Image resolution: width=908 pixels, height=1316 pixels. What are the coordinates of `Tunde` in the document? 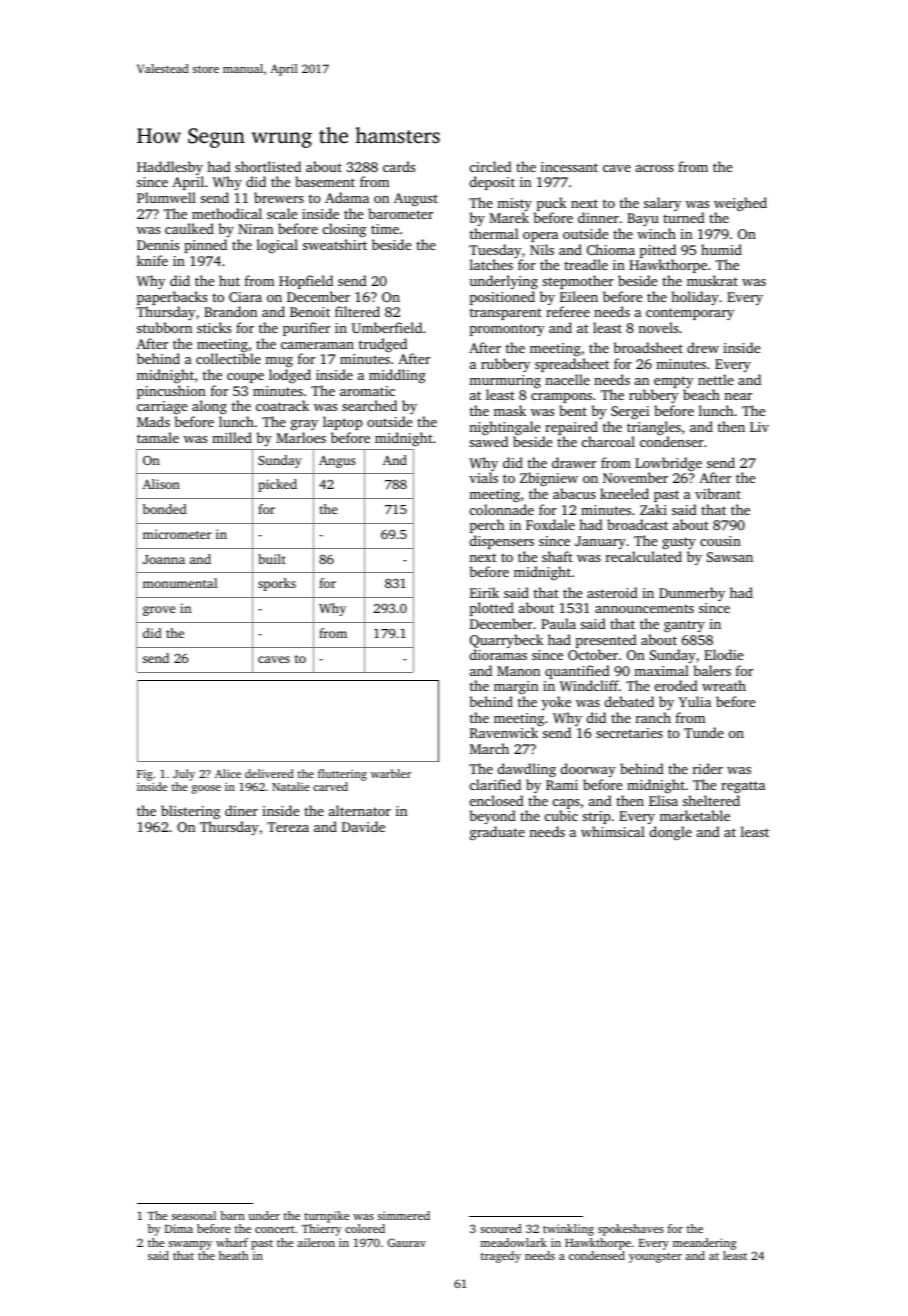 It's located at (704, 732).
